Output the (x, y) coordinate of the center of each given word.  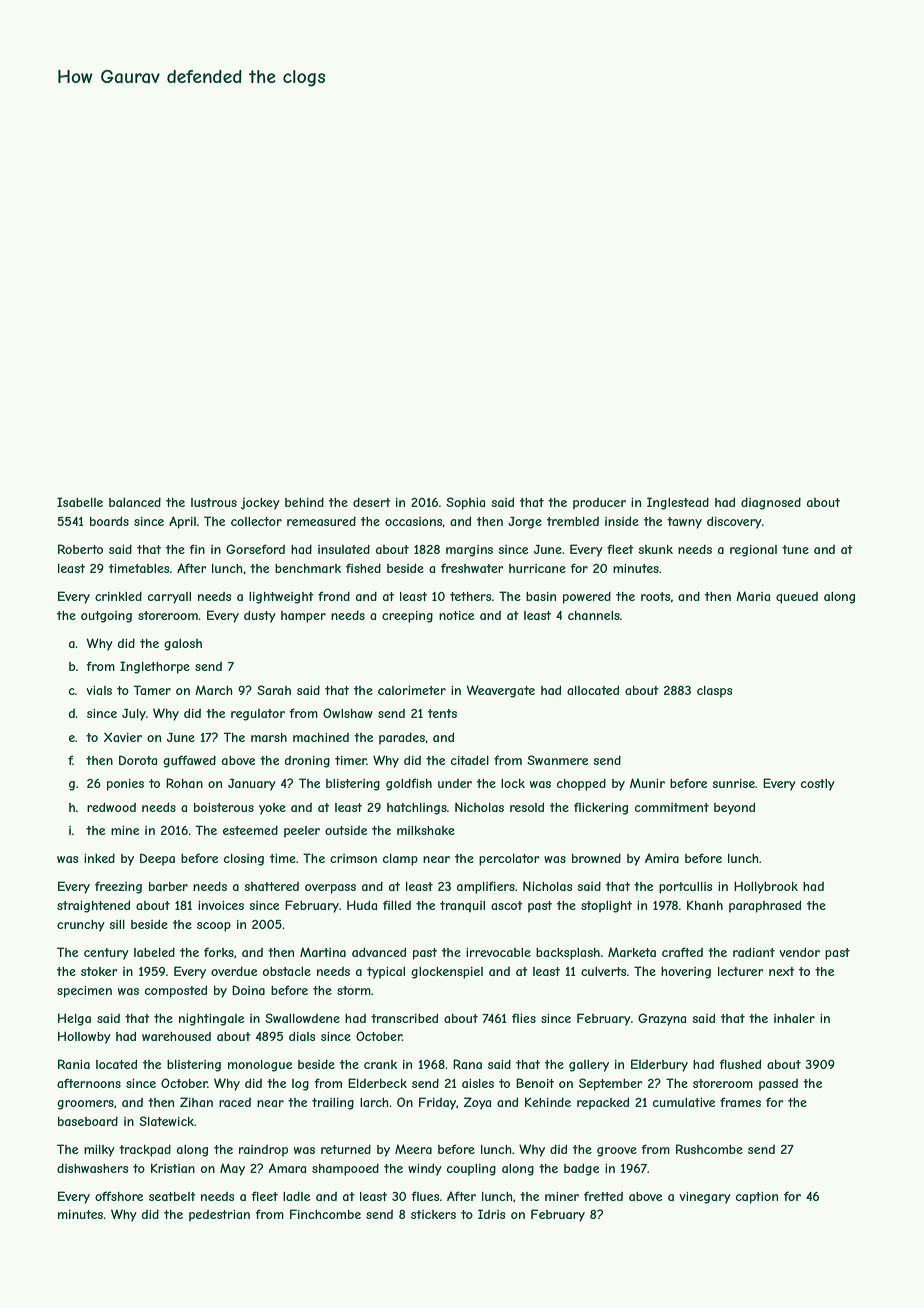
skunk (655, 549)
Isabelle (80, 502)
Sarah (274, 690)
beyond (734, 808)
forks (219, 952)
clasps (714, 692)
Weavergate (500, 691)
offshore (119, 1196)
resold (527, 807)
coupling (471, 1170)
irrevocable (498, 952)
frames (740, 1102)
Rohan (184, 783)
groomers (85, 1105)
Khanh (705, 905)
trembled (573, 521)
